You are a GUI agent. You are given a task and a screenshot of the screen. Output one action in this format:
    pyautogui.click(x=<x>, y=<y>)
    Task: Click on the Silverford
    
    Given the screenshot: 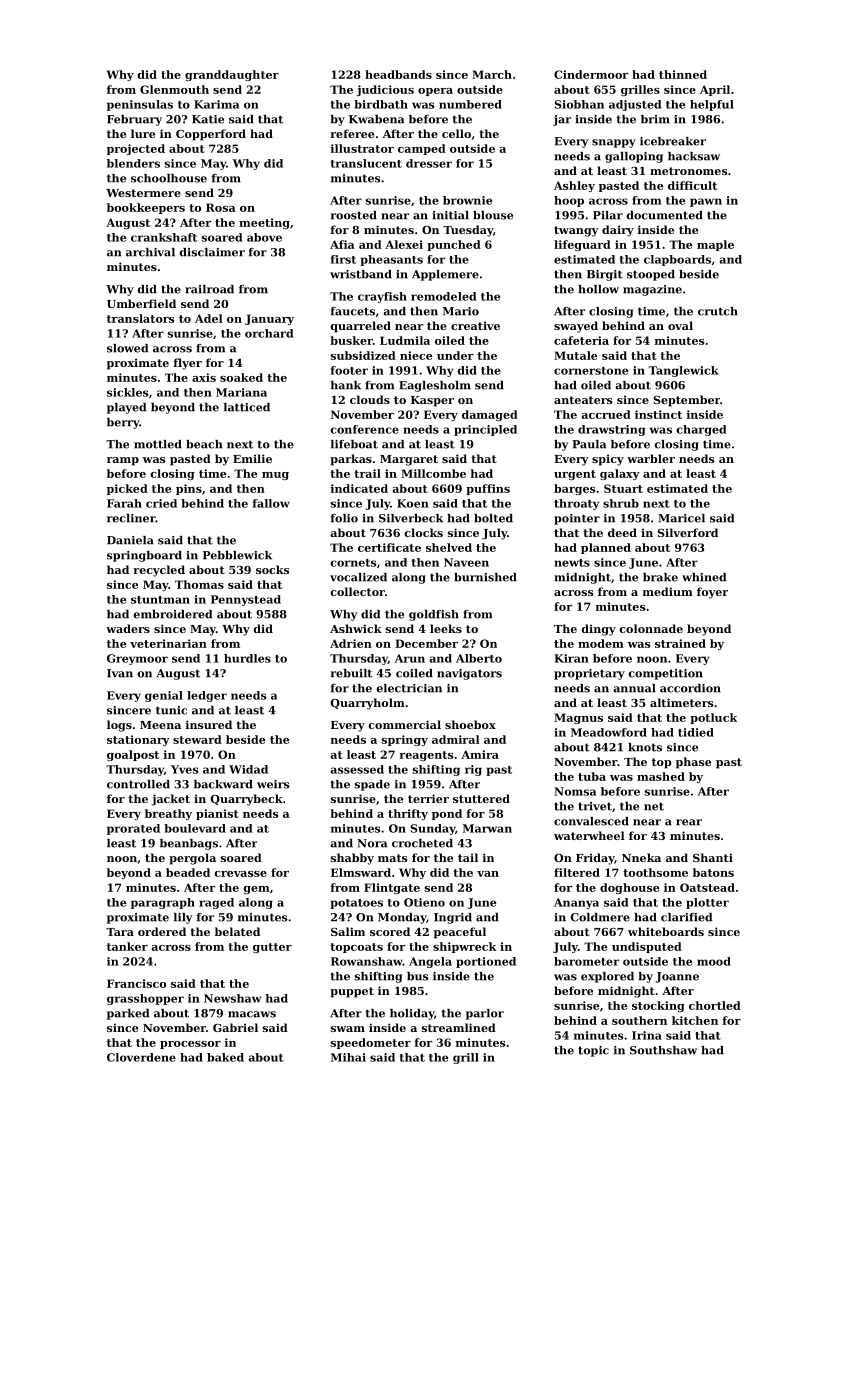 What is the action you would take?
    pyautogui.click(x=688, y=532)
